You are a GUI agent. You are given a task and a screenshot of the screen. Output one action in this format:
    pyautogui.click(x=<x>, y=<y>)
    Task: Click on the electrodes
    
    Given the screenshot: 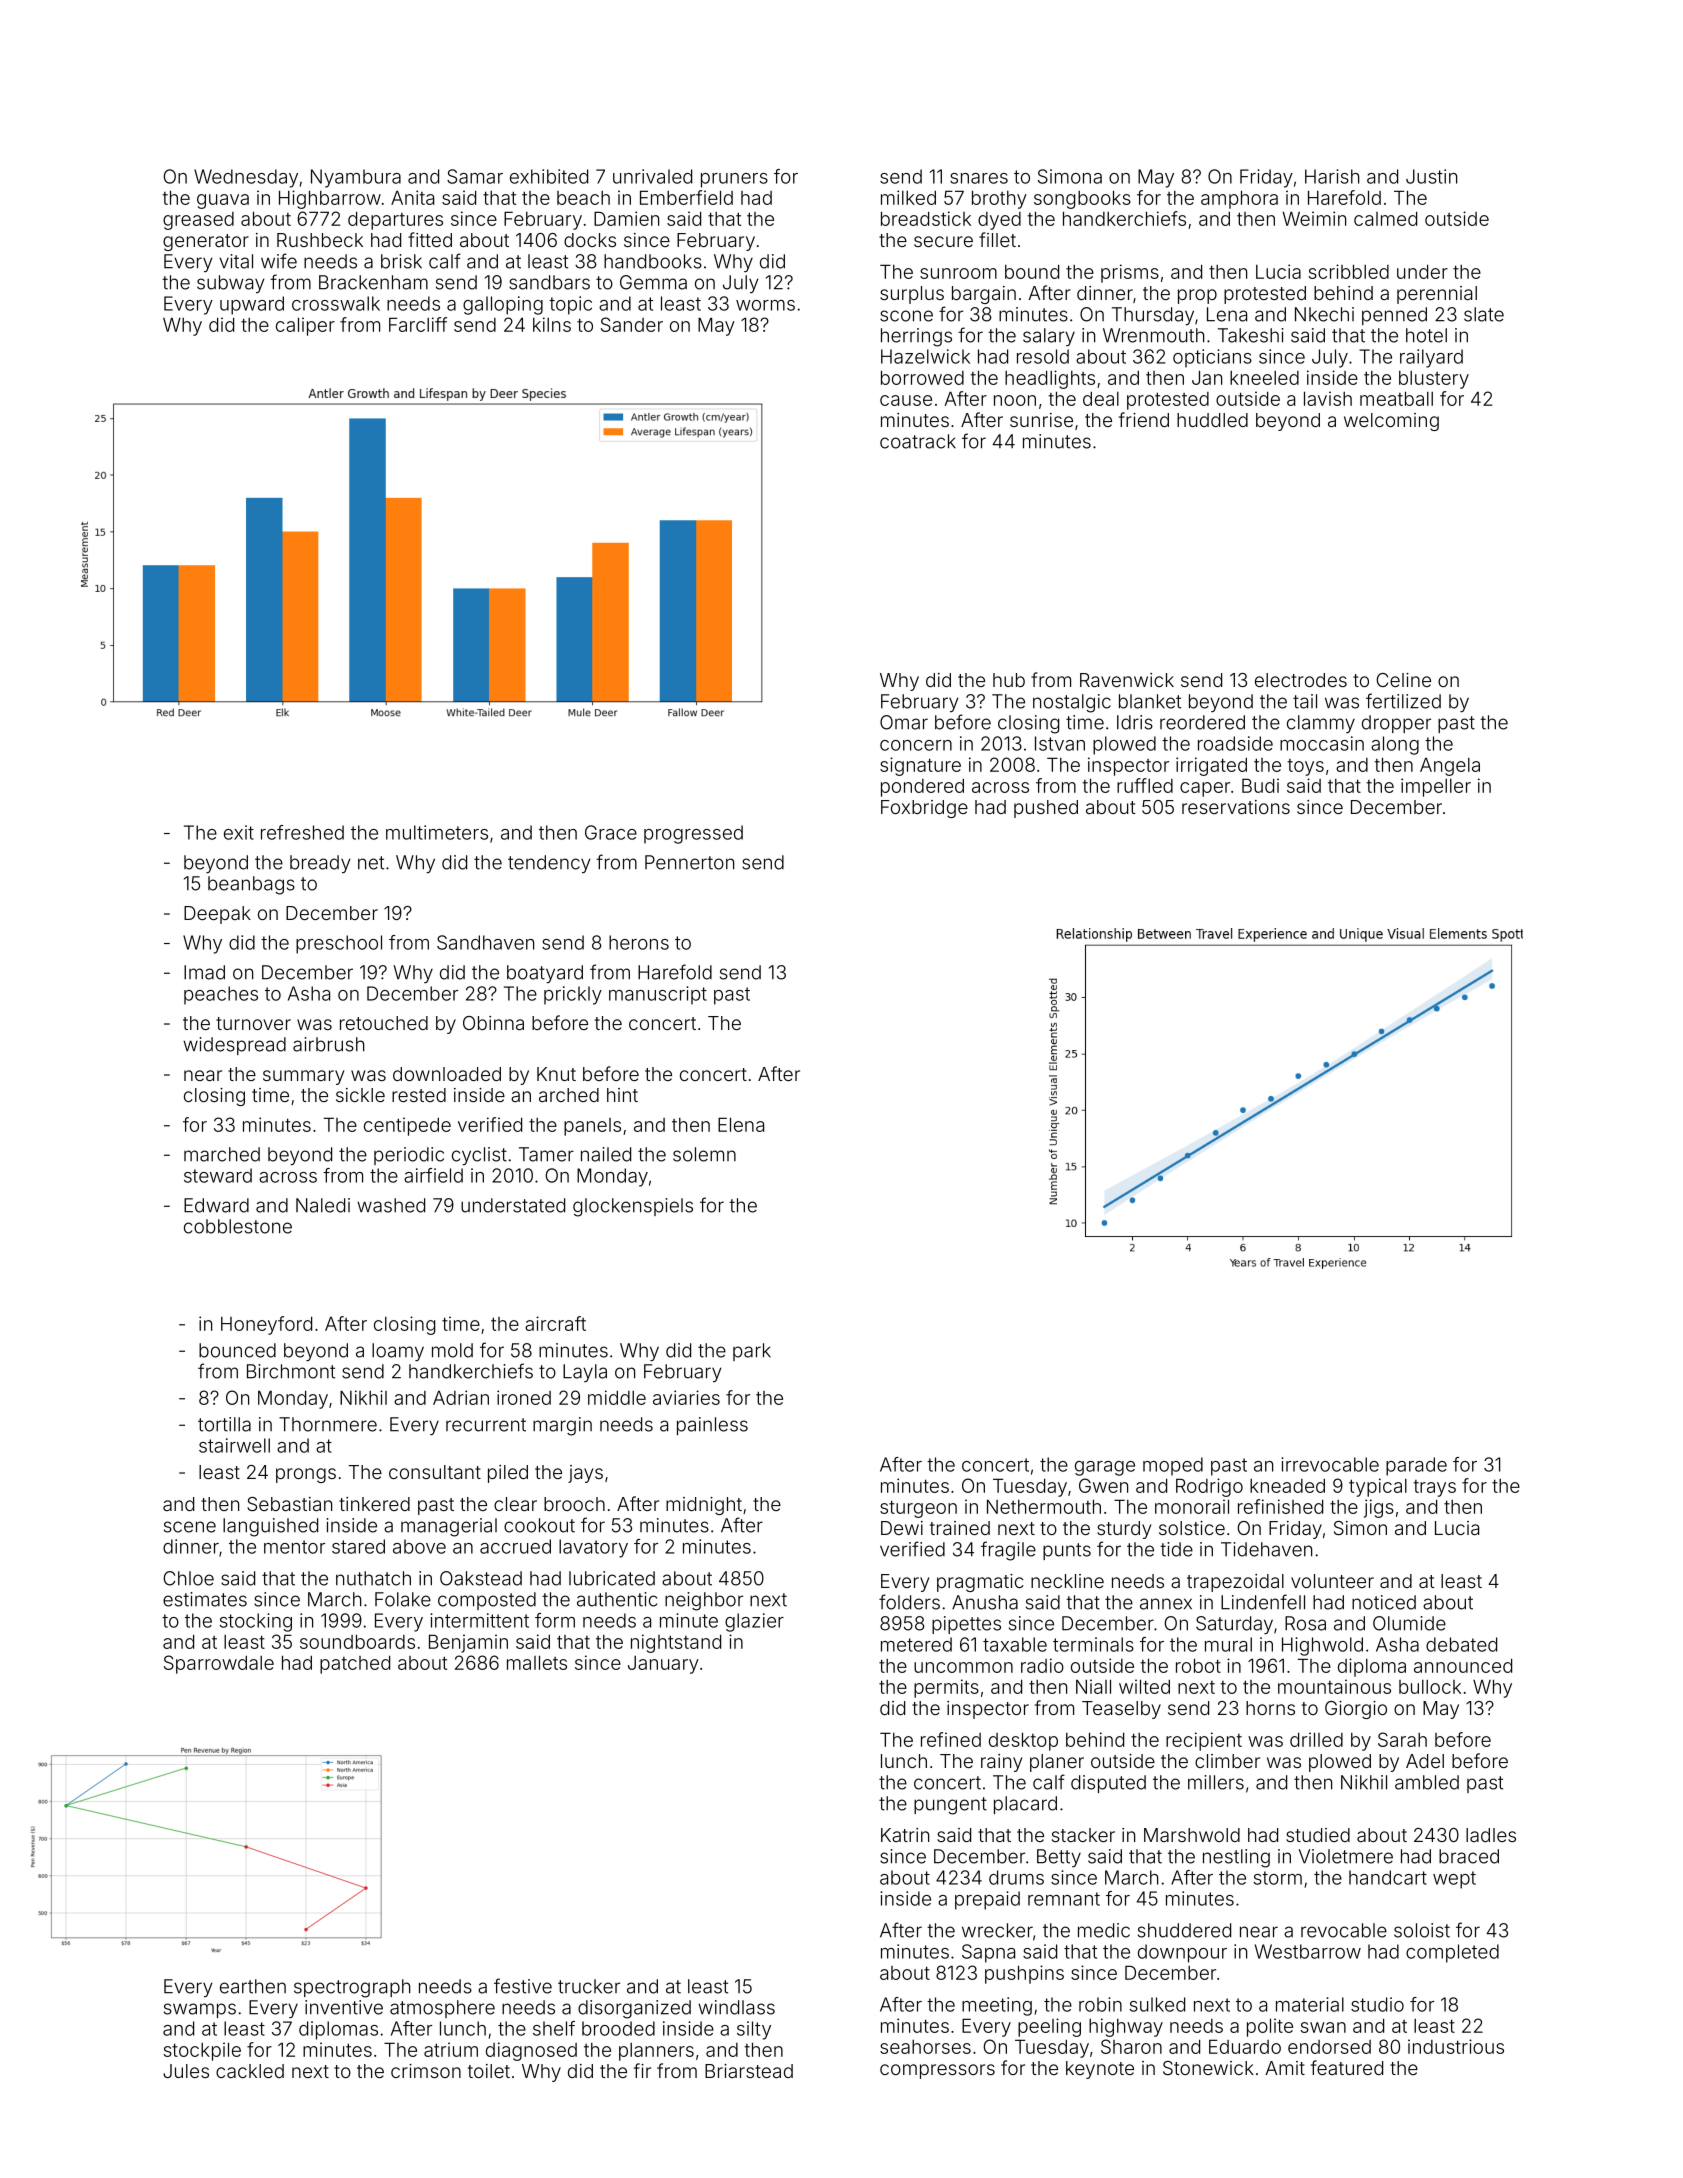 What is the action you would take?
    pyautogui.click(x=1301, y=680)
